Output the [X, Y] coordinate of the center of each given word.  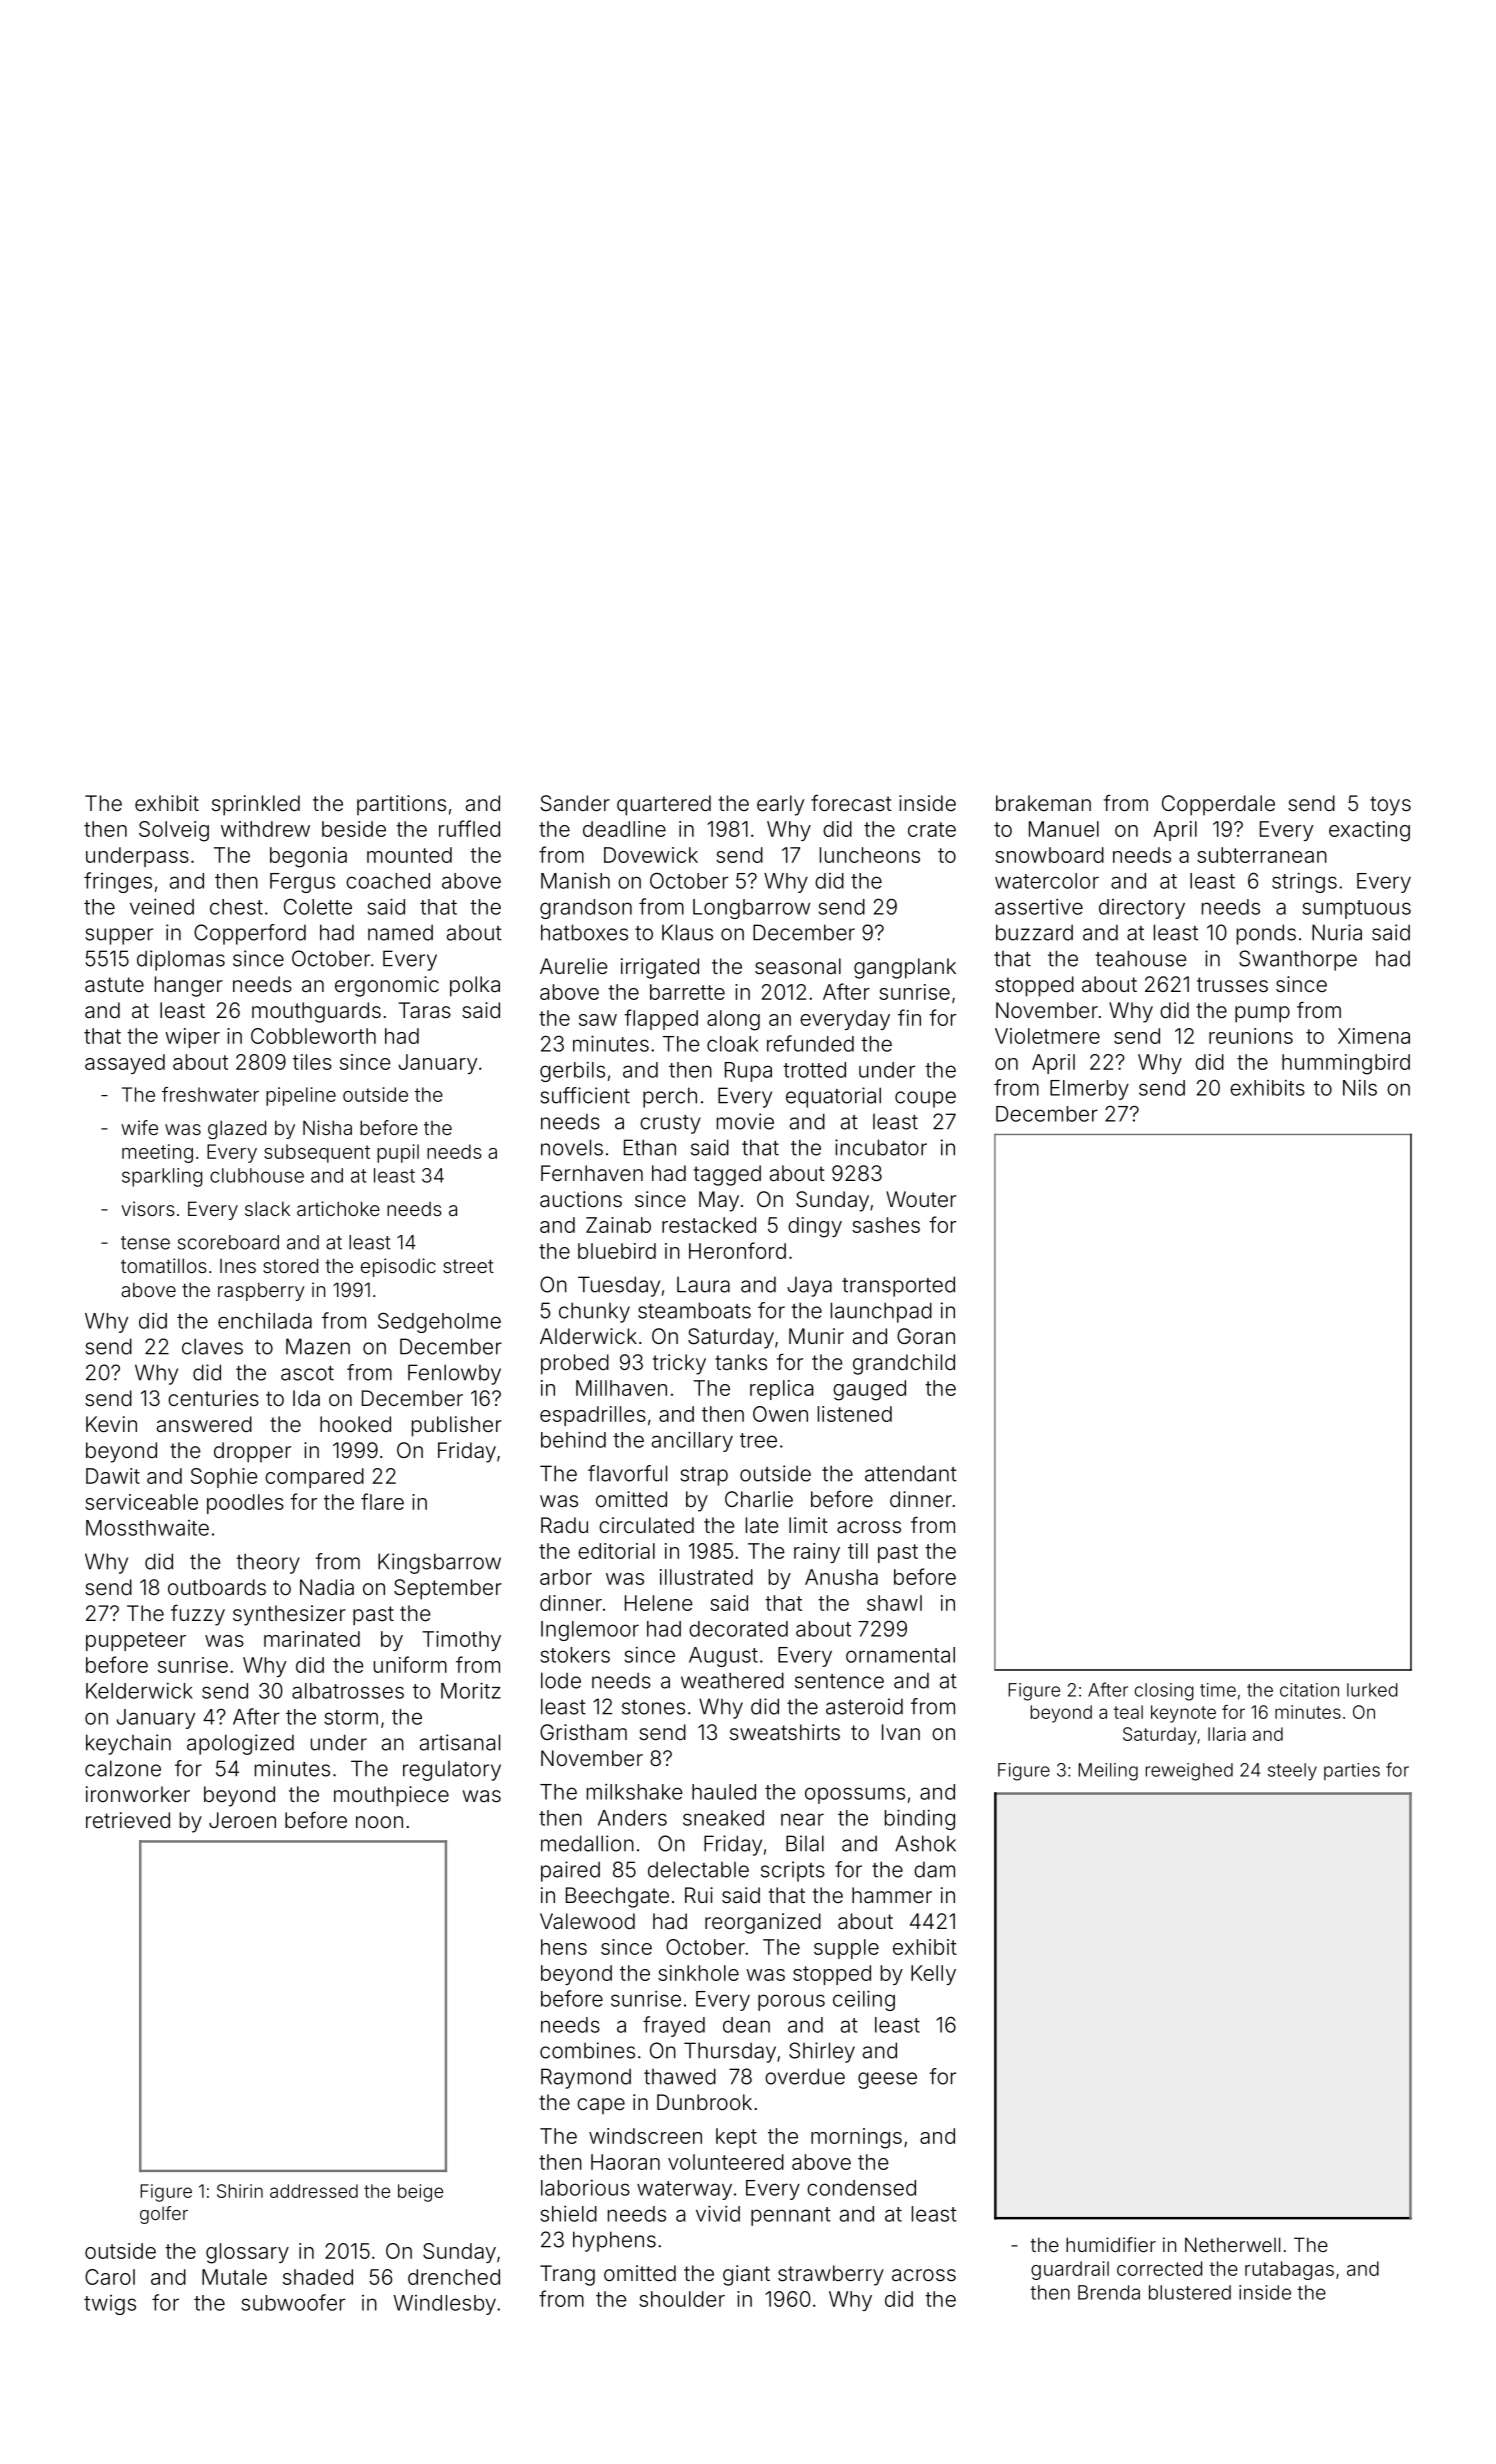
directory [1142, 909]
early [780, 805]
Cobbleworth [313, 1036]
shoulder [682, 2299]
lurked [1372, 1690]
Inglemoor [590, 1631]
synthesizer [289, 1615]
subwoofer [293, 2302]
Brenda [1109, 2292]
